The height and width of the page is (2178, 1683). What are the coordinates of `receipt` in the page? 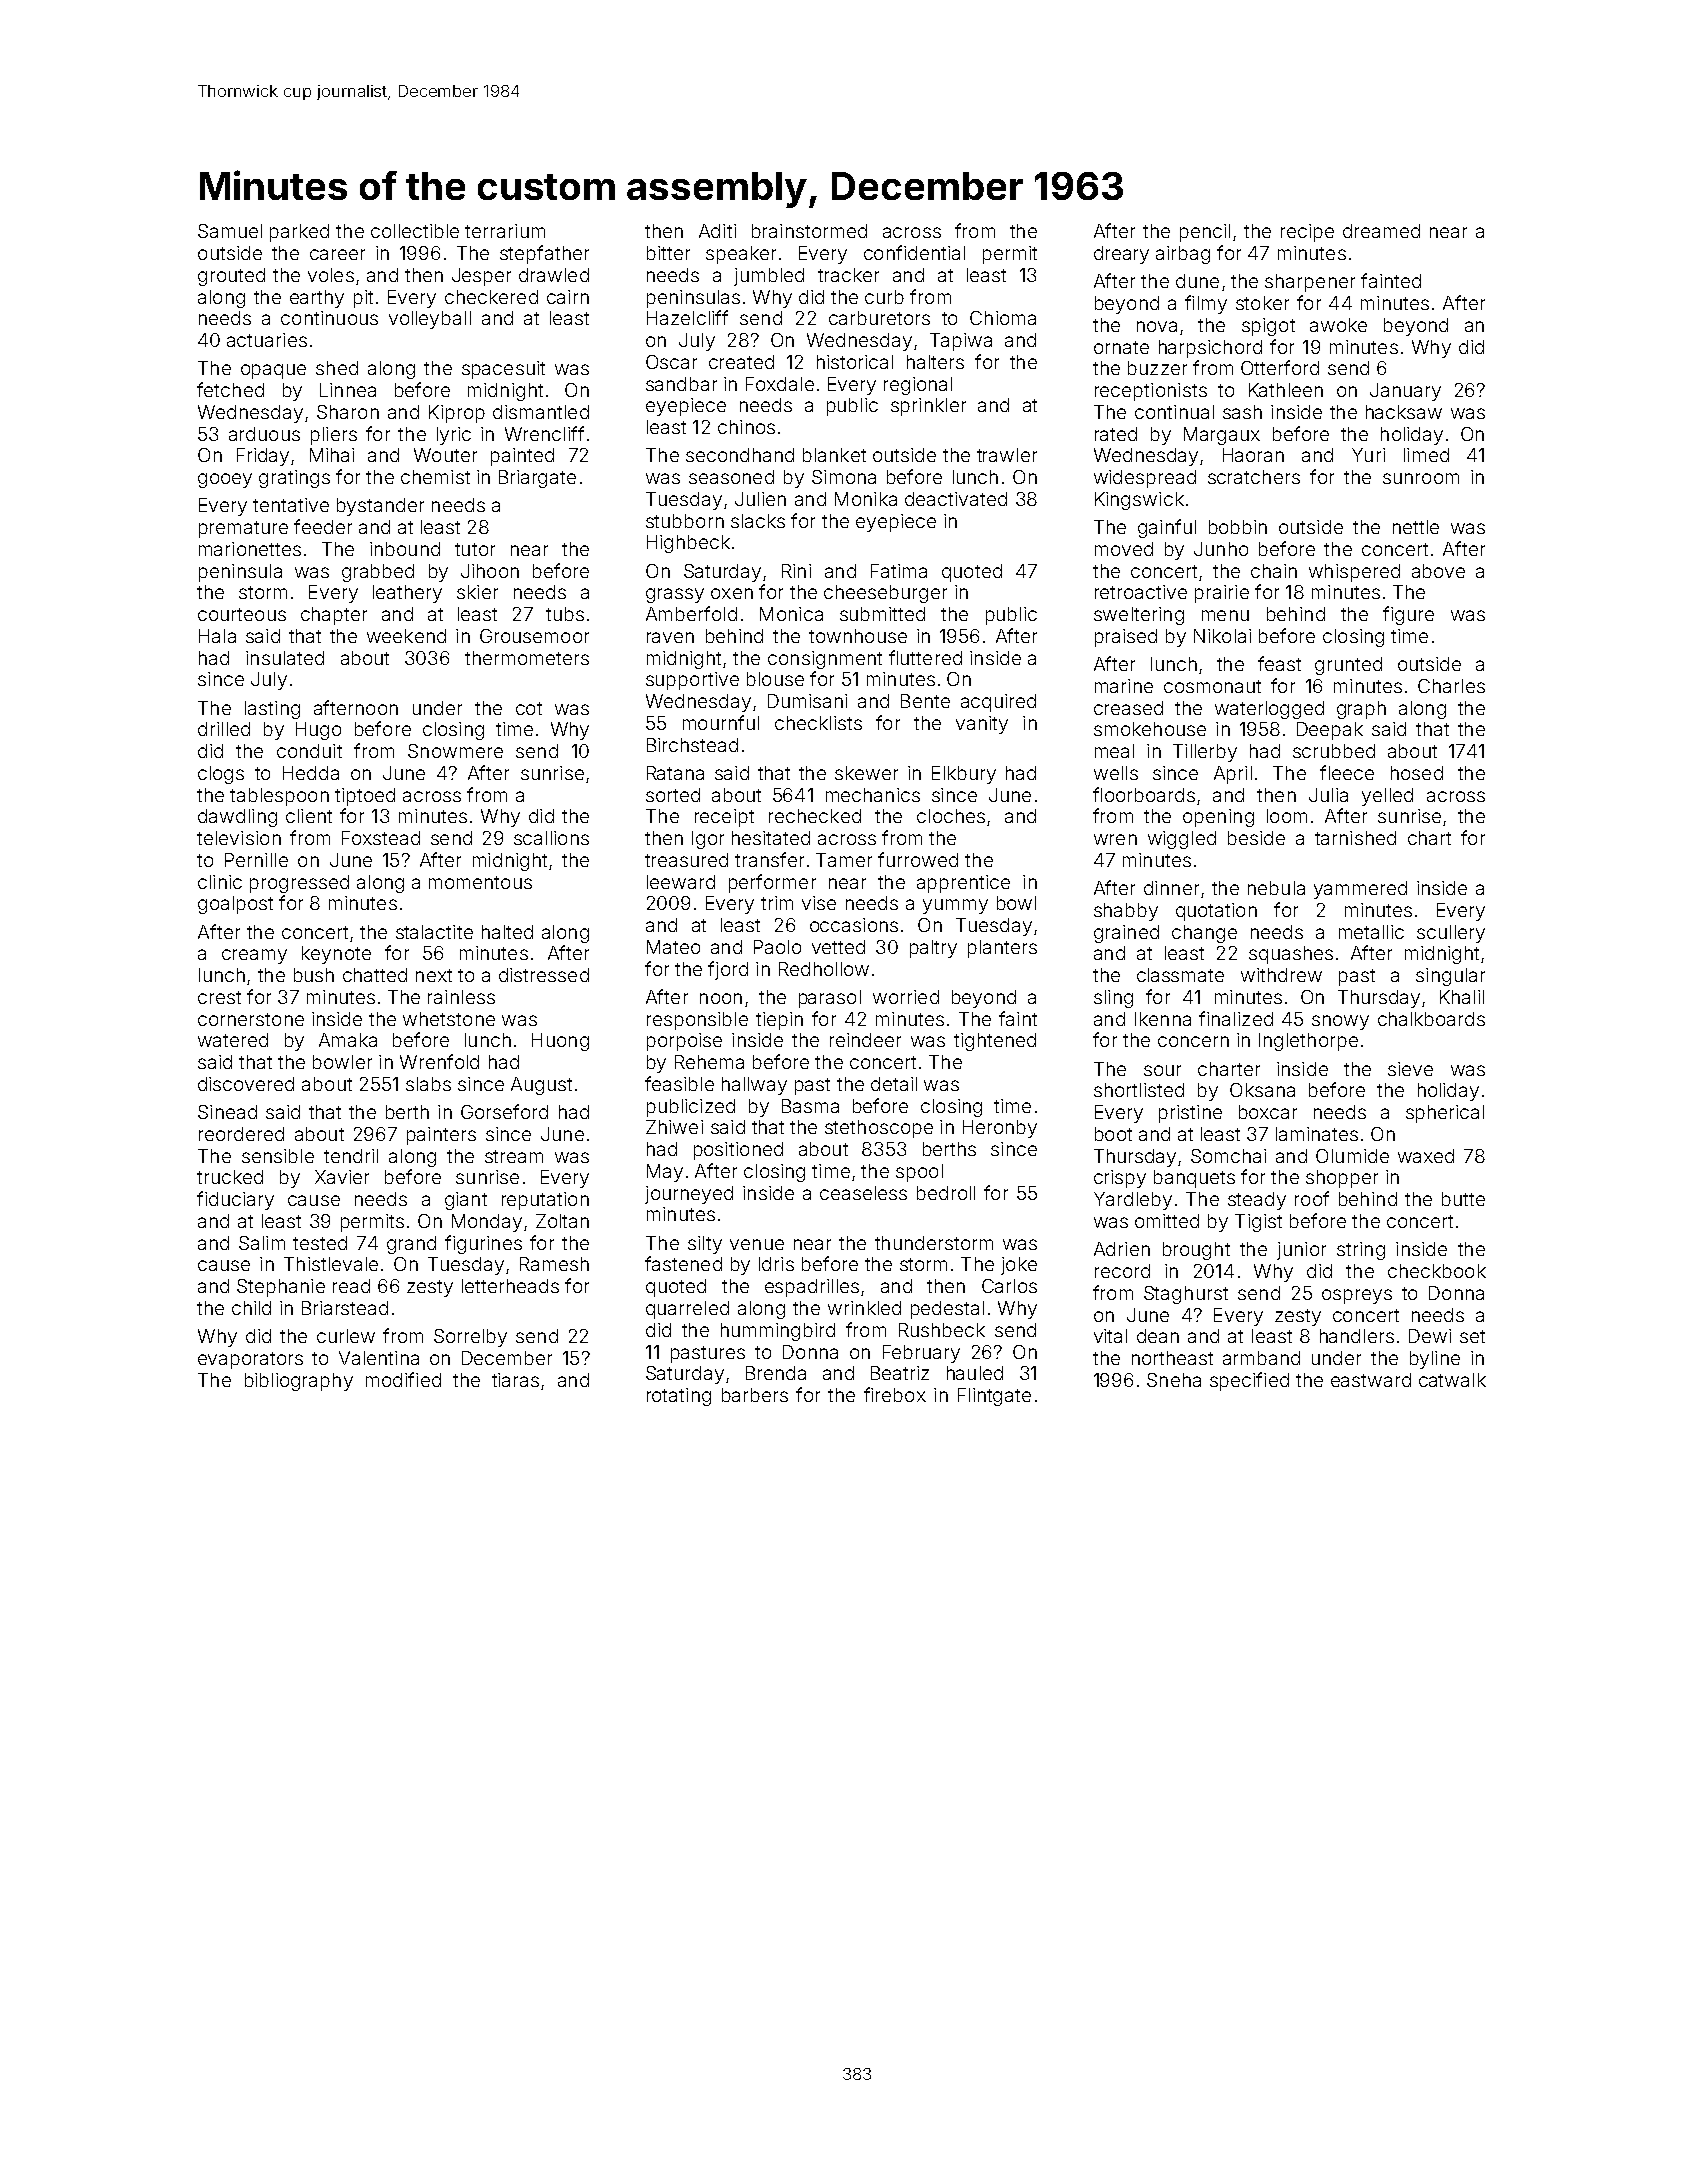 It's located at (724, 818).
